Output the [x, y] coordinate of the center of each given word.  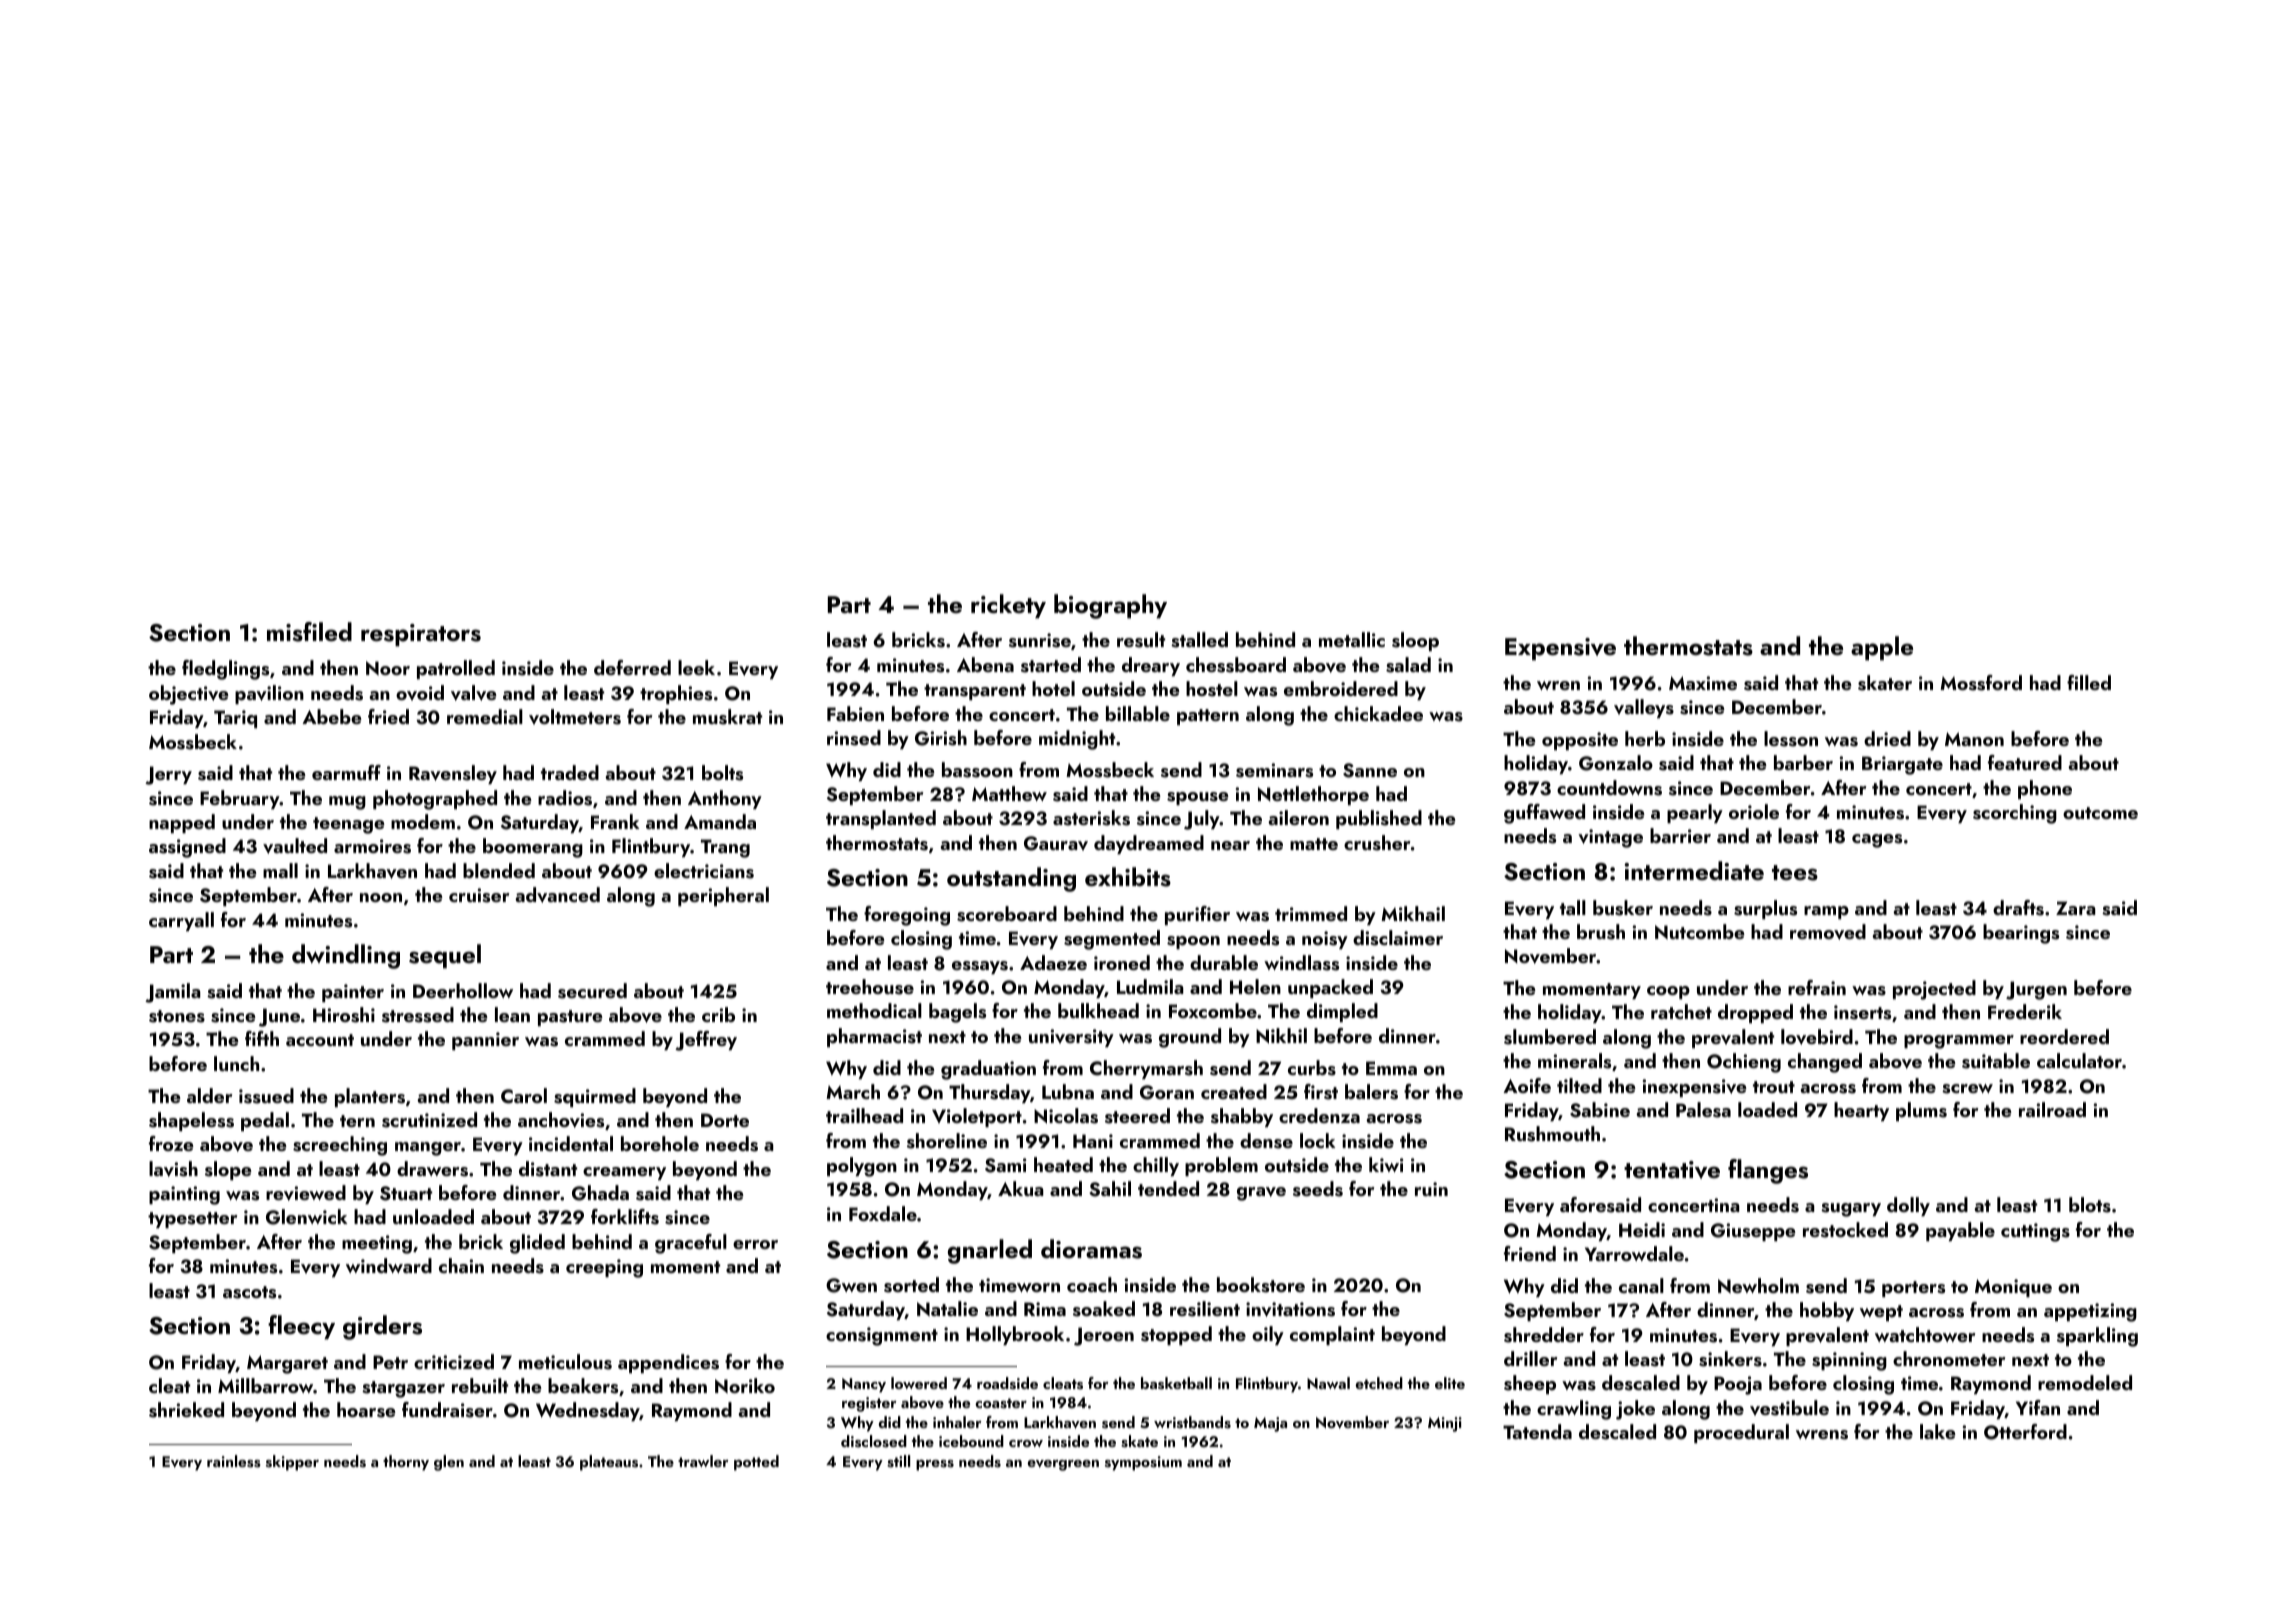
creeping [604, 1268]
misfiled [309, 632]
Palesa [1703, 1110]
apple [1882, 648]
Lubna [1068, 1091]
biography [1110, 606]
